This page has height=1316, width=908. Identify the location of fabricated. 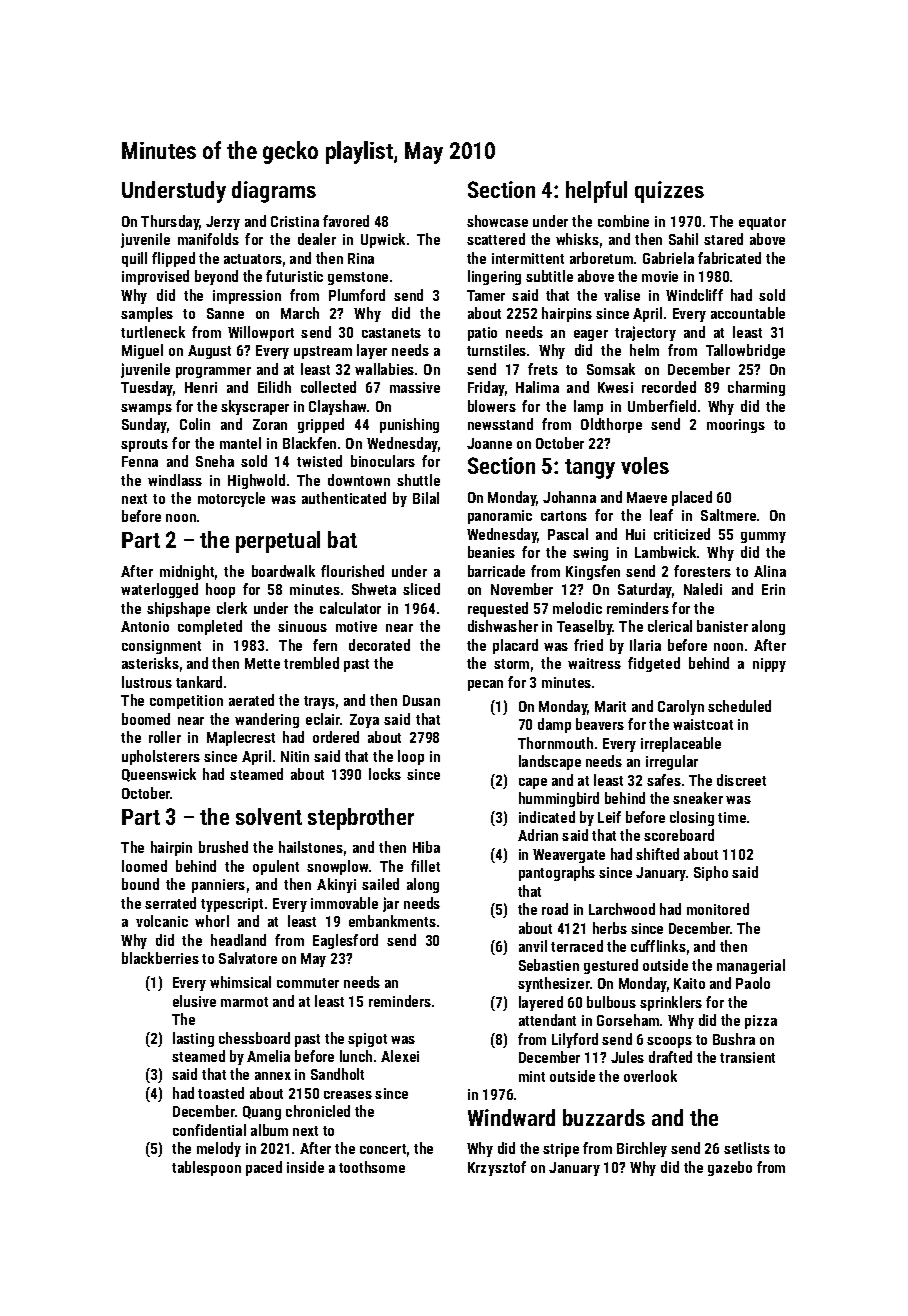
(729, 258).
